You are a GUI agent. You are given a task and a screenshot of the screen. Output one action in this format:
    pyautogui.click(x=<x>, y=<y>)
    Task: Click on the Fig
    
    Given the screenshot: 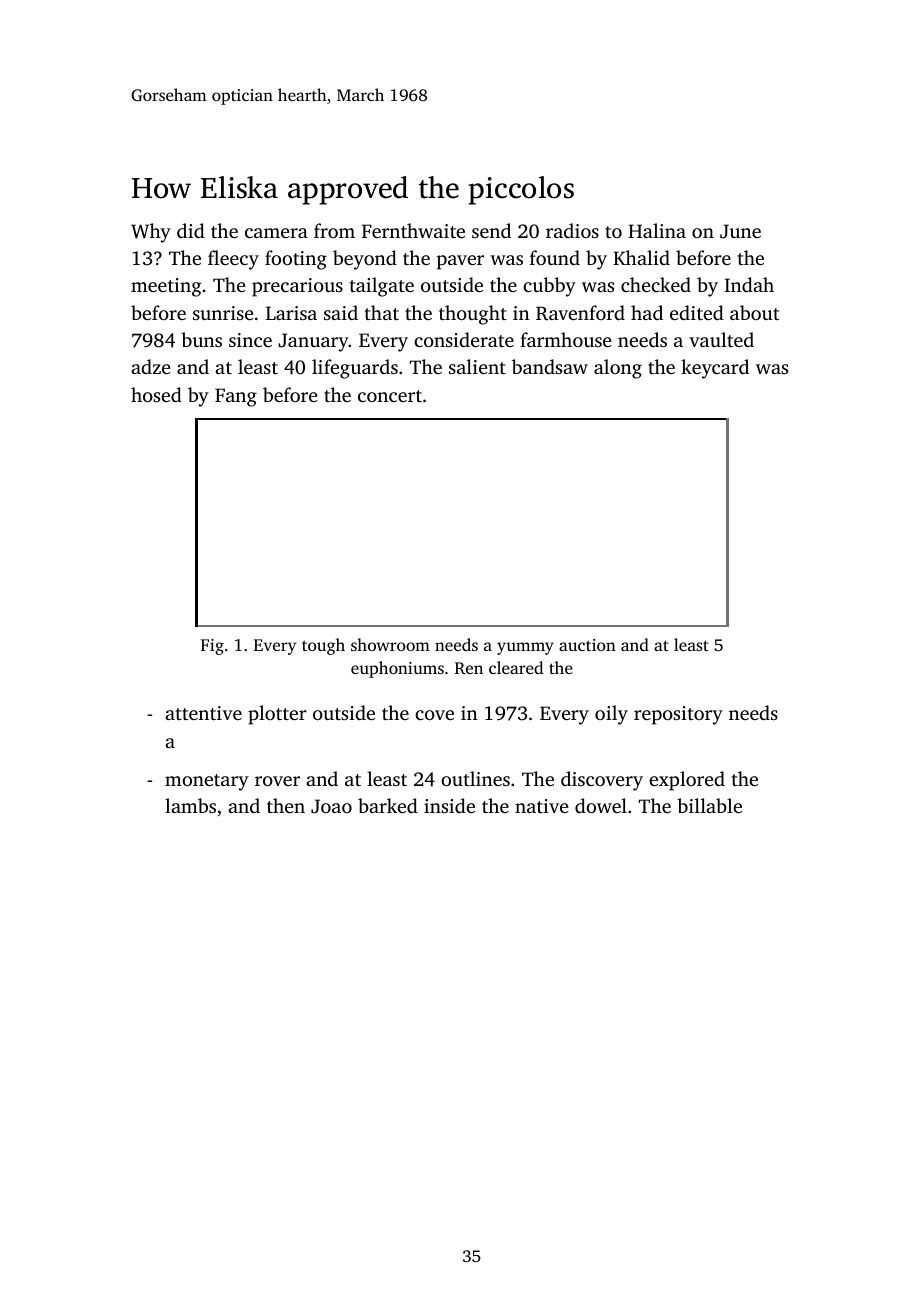 What is the action you would take?
    pyautogui.click(x=212, y=647)
